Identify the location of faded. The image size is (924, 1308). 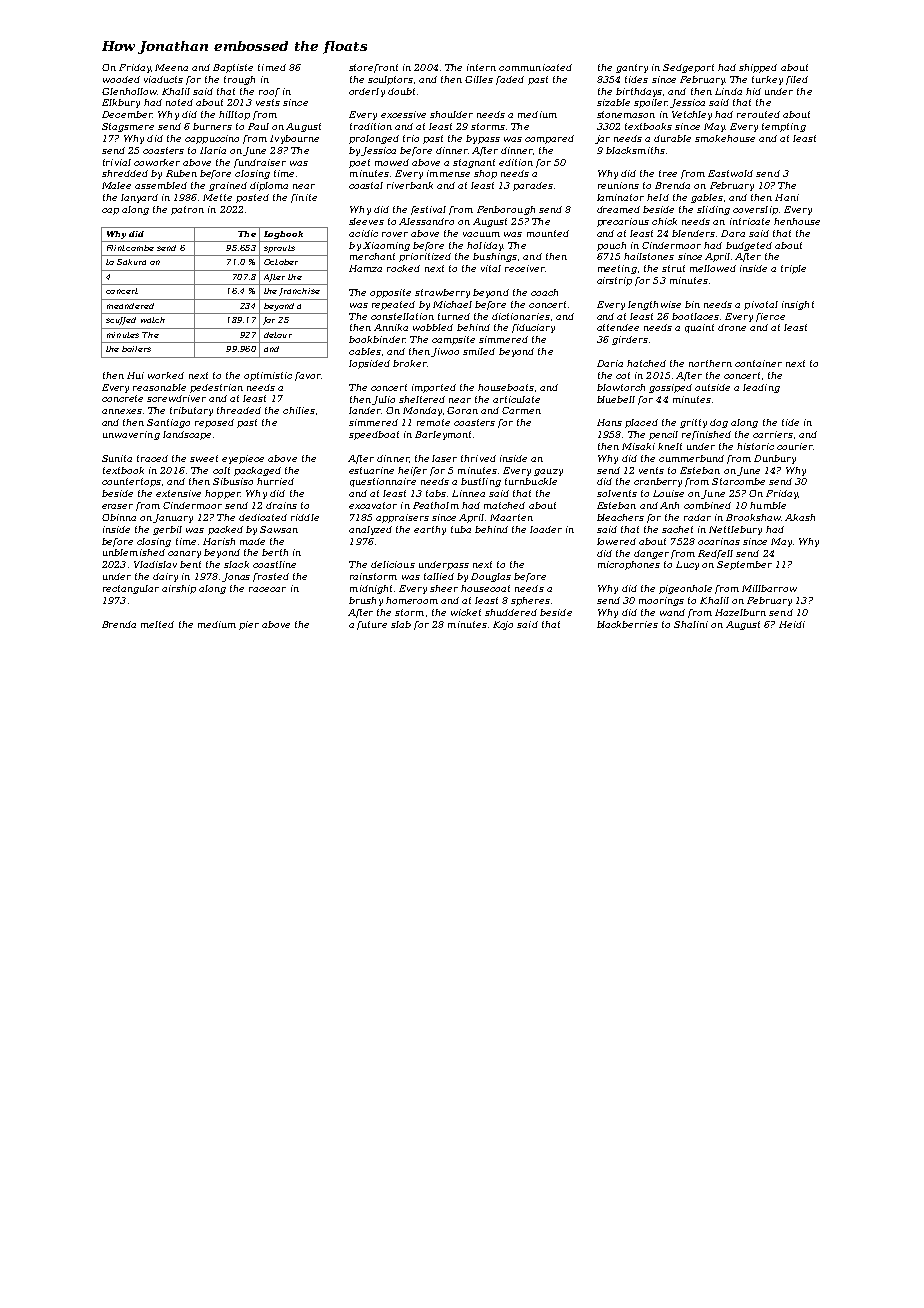
(510, 80).
